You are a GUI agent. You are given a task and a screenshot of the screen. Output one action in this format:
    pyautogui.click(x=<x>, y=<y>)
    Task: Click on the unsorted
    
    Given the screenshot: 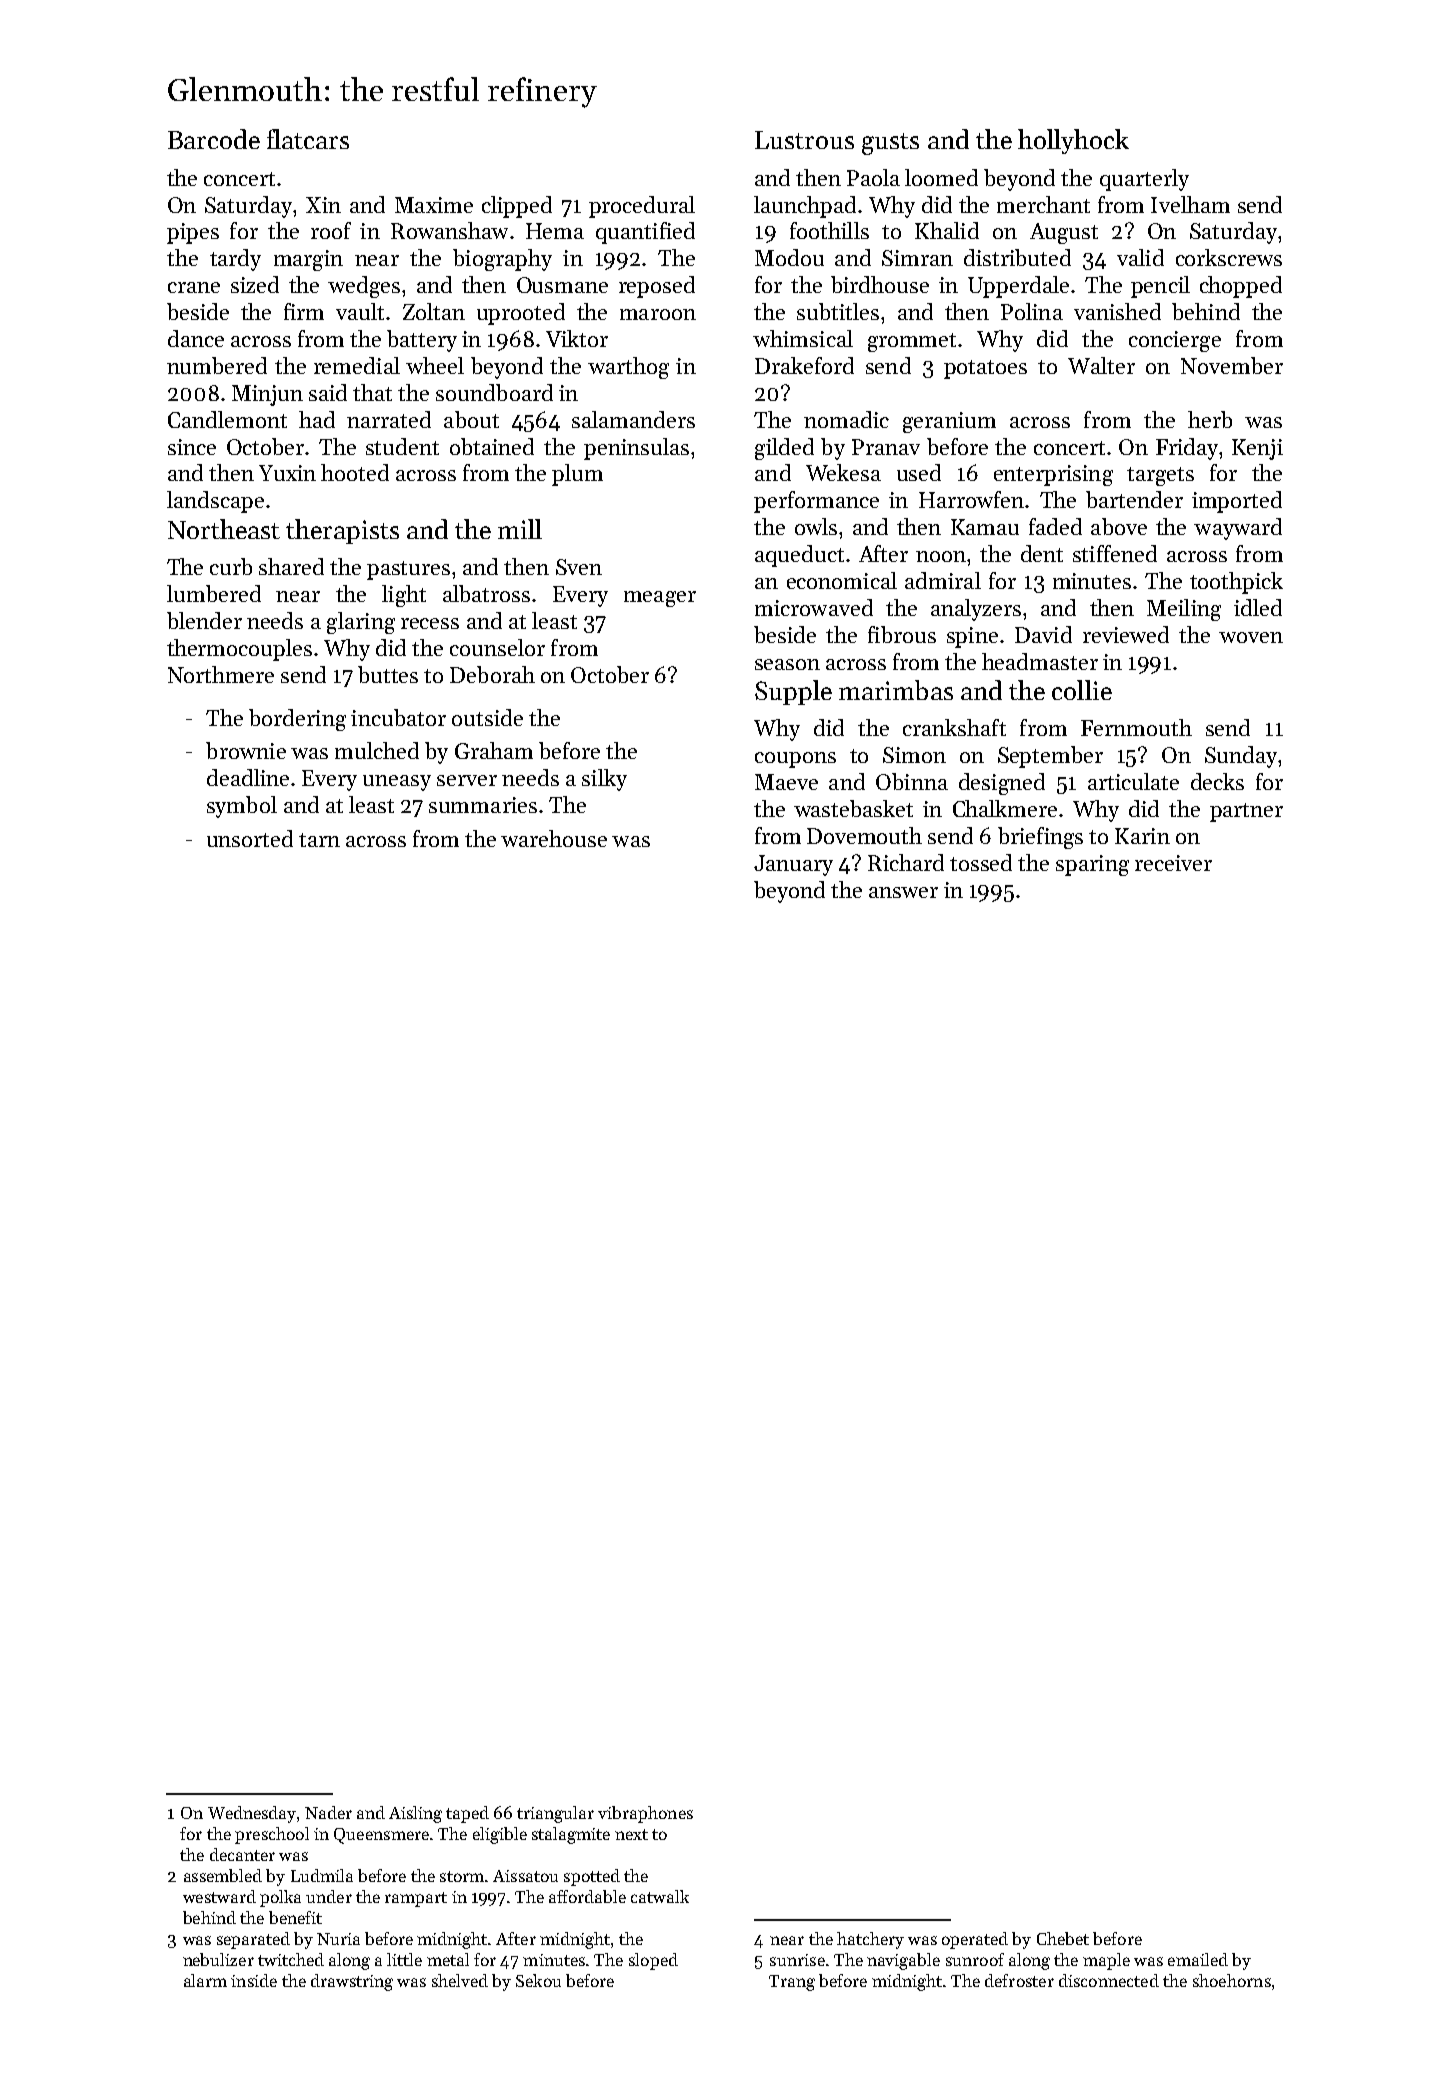 What is the action you would take?
    pyautogui.click(x=250, y=838)
